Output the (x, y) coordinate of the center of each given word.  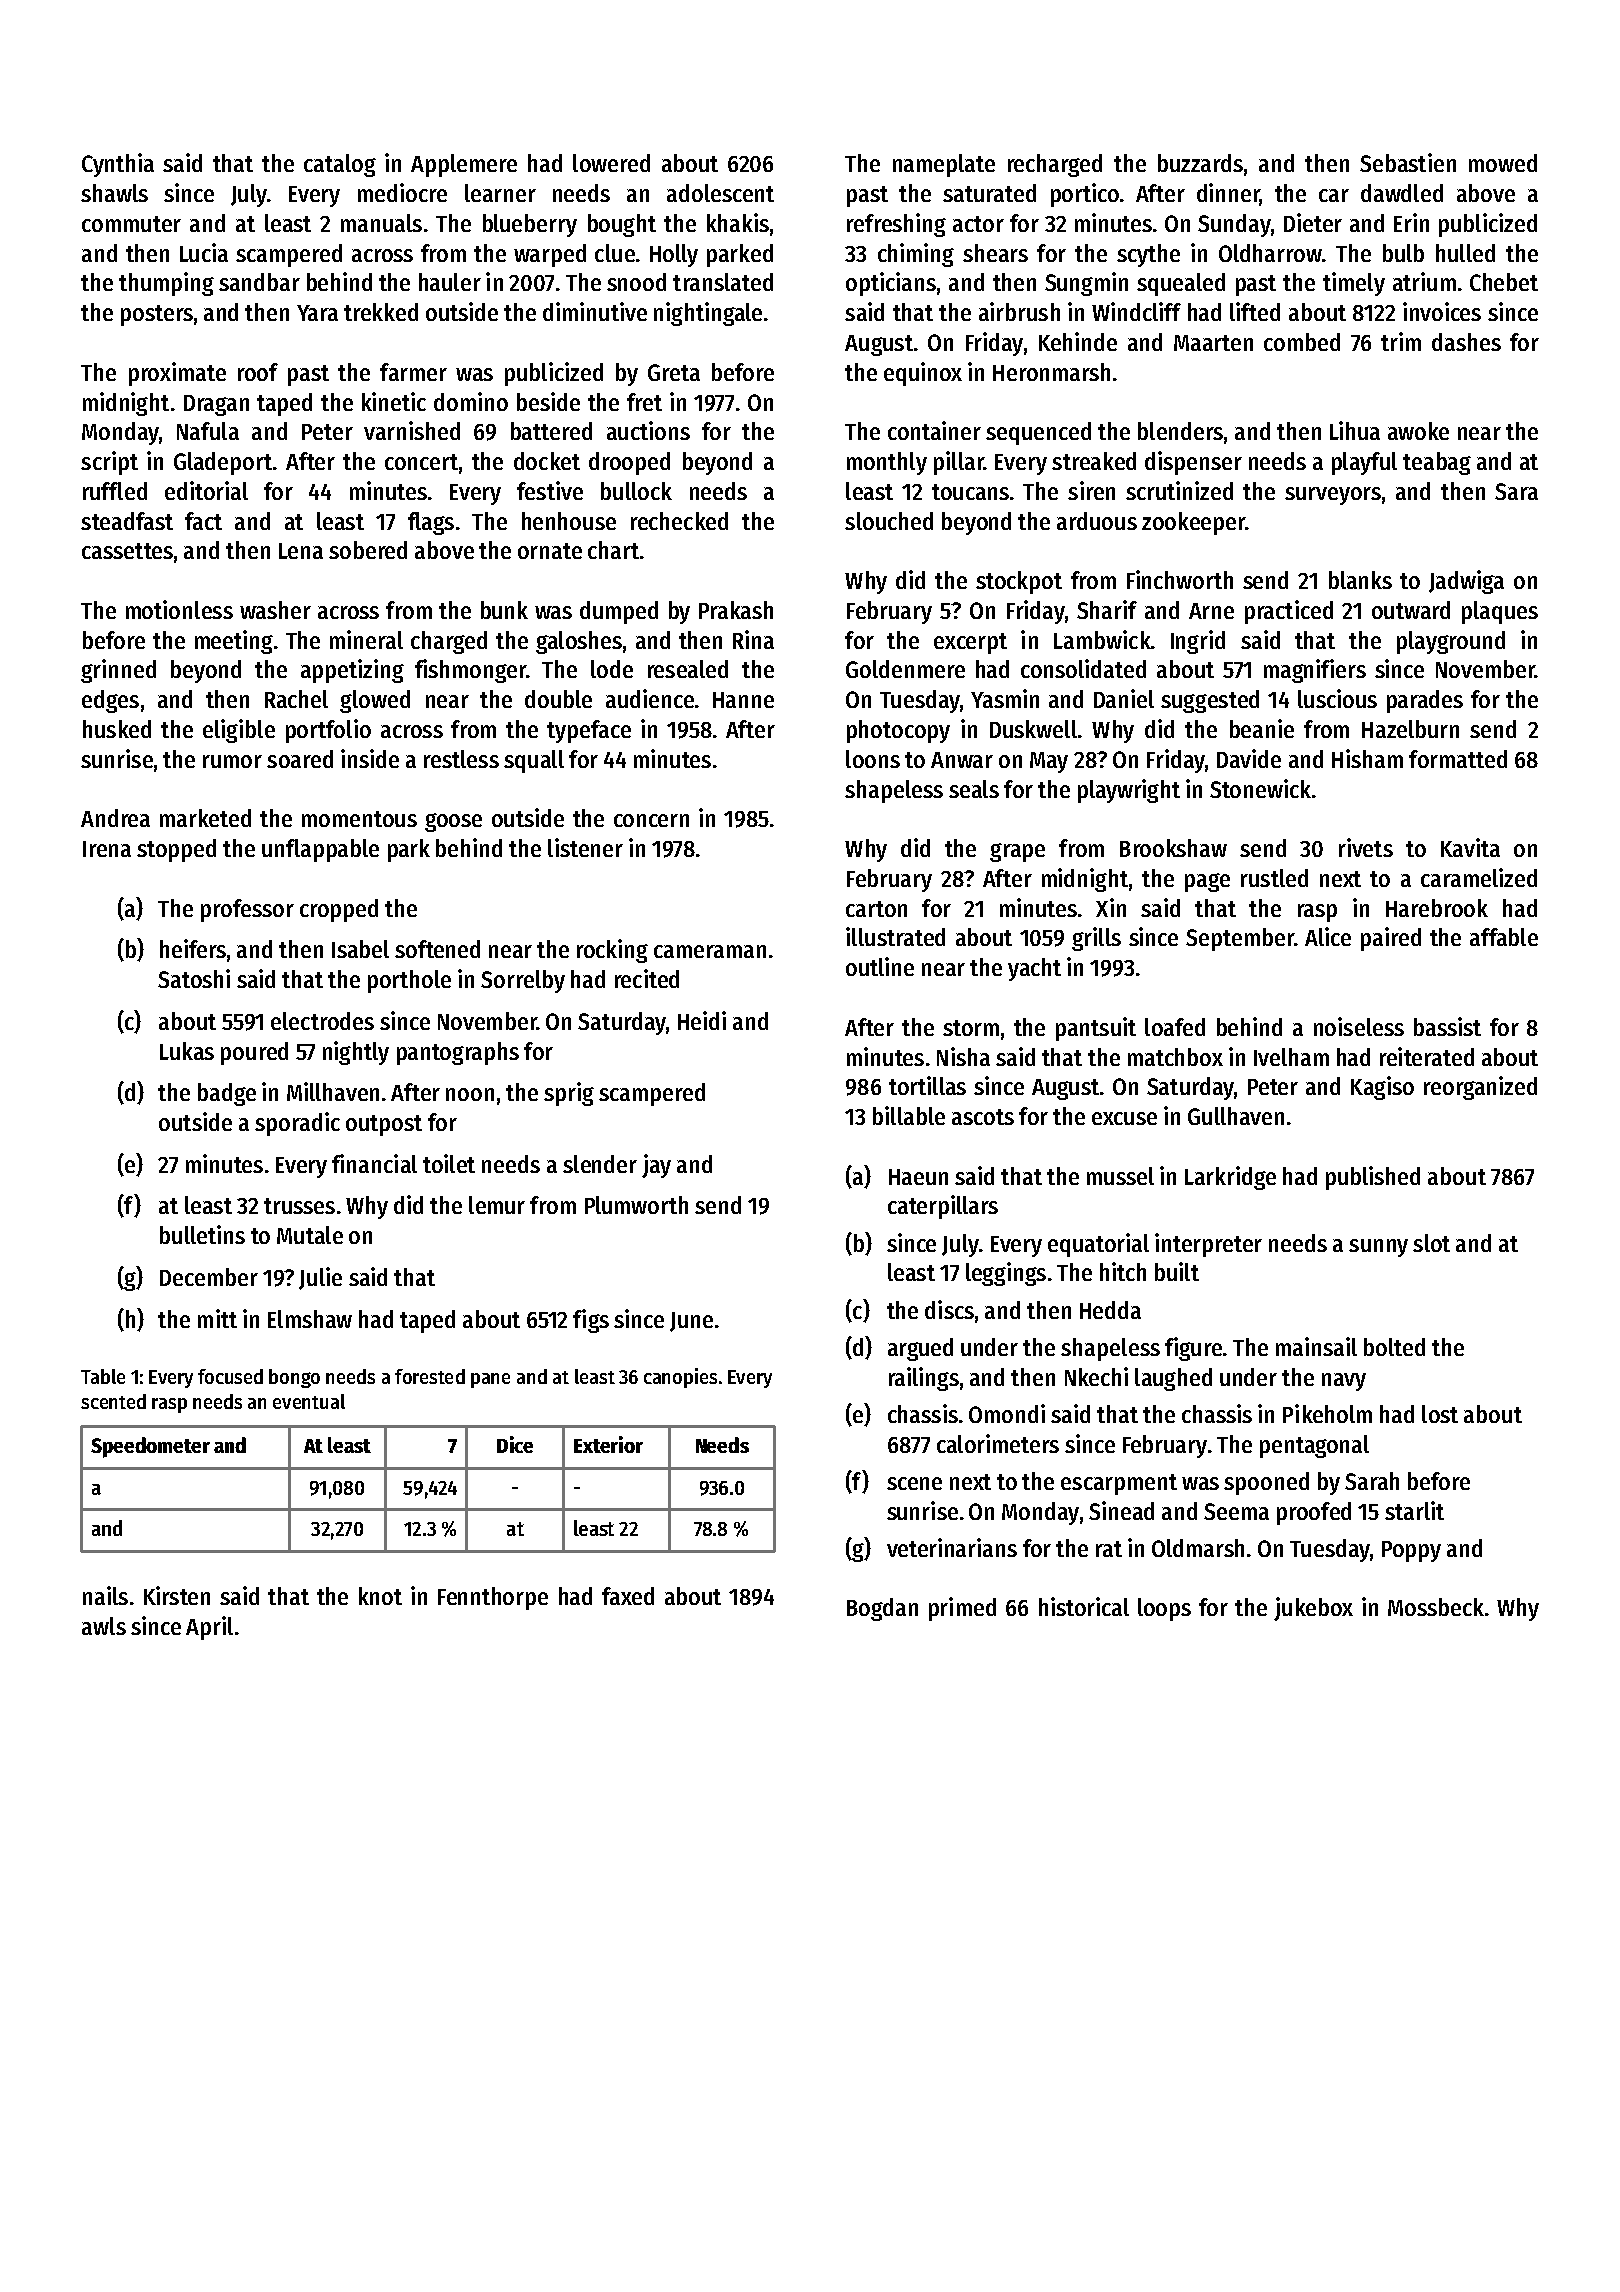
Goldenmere (905, 669)
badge (227, 1094)
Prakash (736, 610)
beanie (1262, 728)
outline (880, 966)
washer (275, 610)
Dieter (1313, 222)
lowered (611, 163)
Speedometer (150, 1447)
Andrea (115, 818)
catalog (340, 165)
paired (1391, 939)
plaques (1500, 612)
